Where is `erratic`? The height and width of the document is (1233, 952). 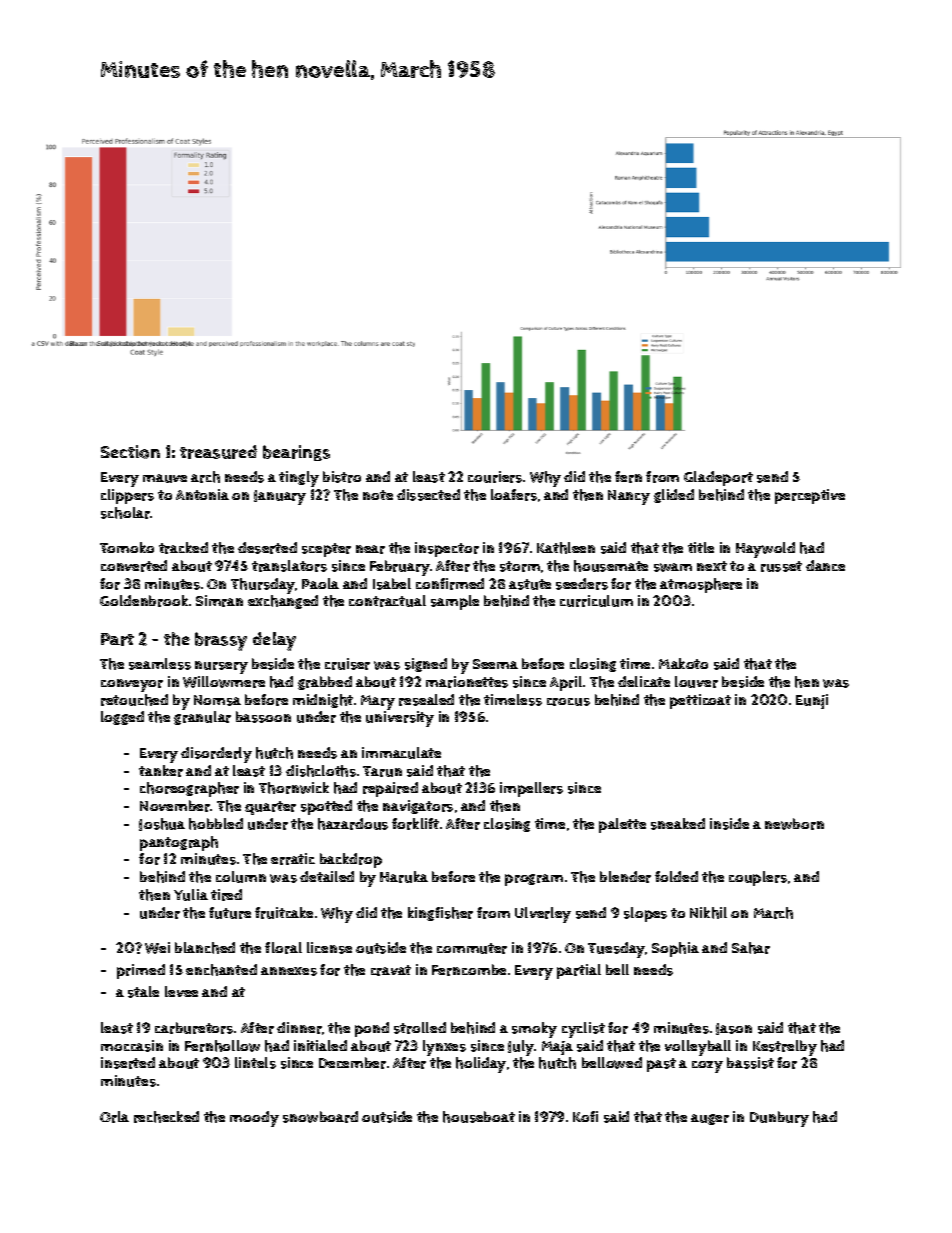 erratic is located at coordinates (293, 859).
